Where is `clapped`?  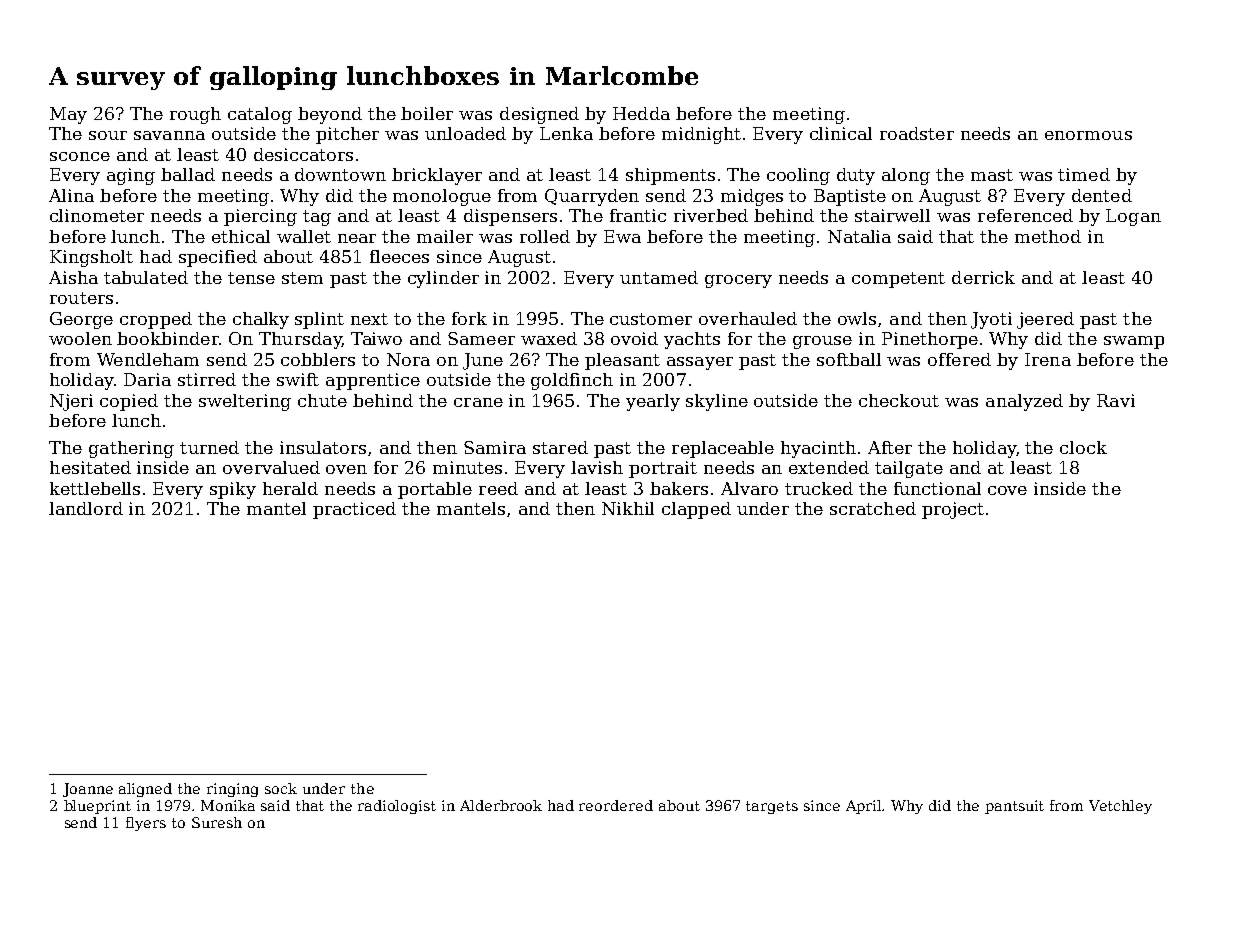 clapped is located at coordinates (696, 510).
